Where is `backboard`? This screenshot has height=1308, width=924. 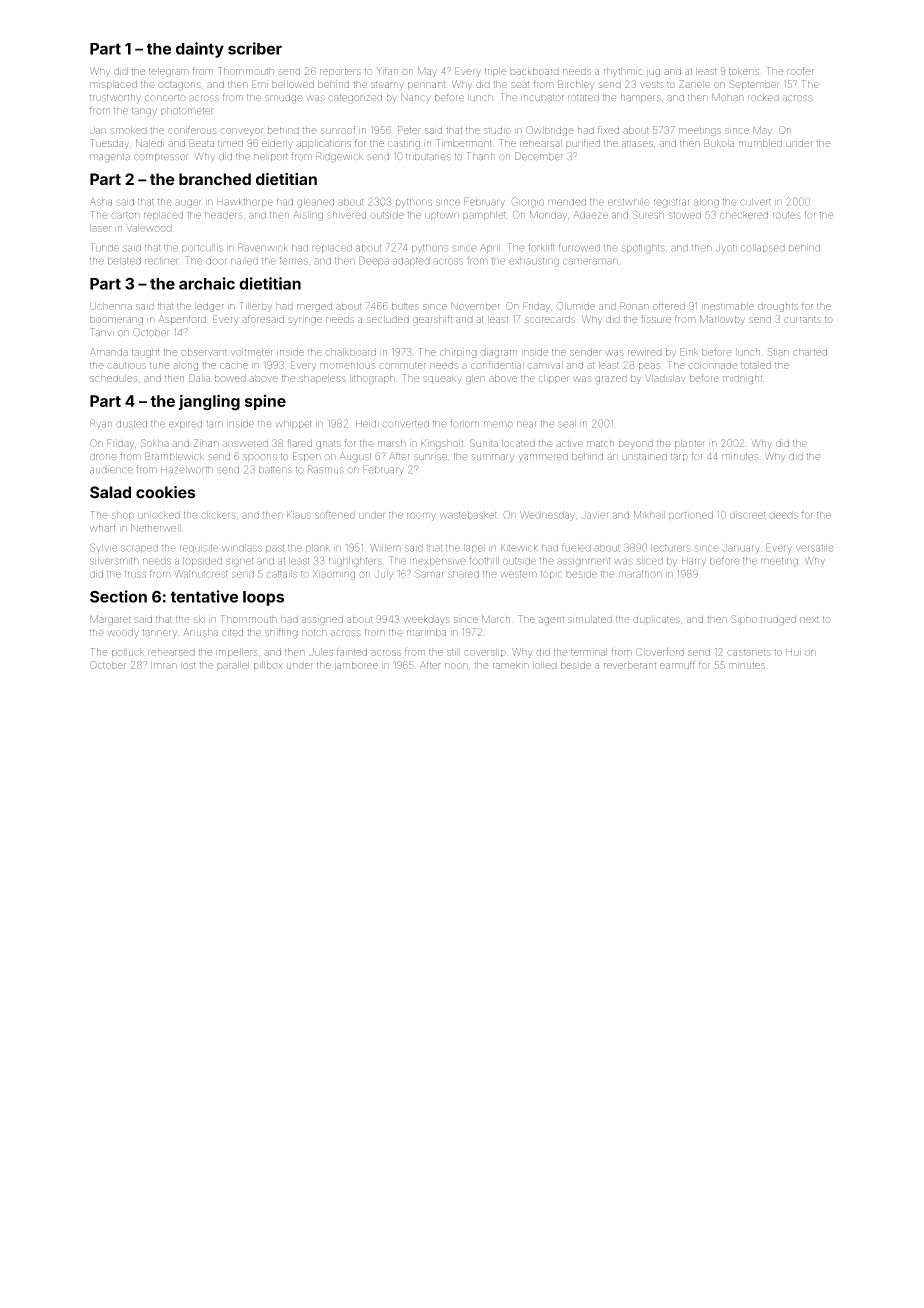 backboard is located at coordinates (534, 71).
